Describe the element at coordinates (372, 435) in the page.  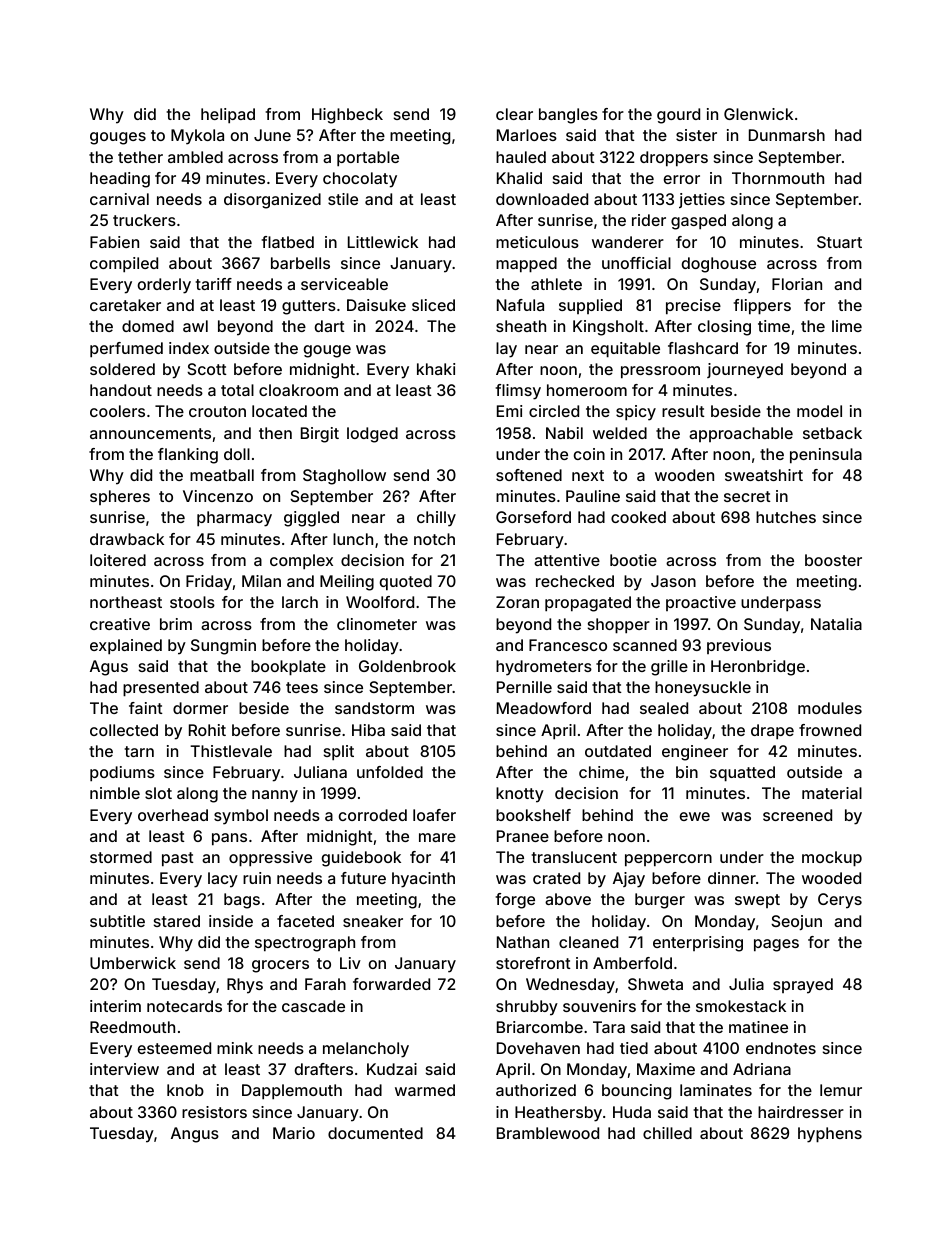
I see `lodged` at that location.
